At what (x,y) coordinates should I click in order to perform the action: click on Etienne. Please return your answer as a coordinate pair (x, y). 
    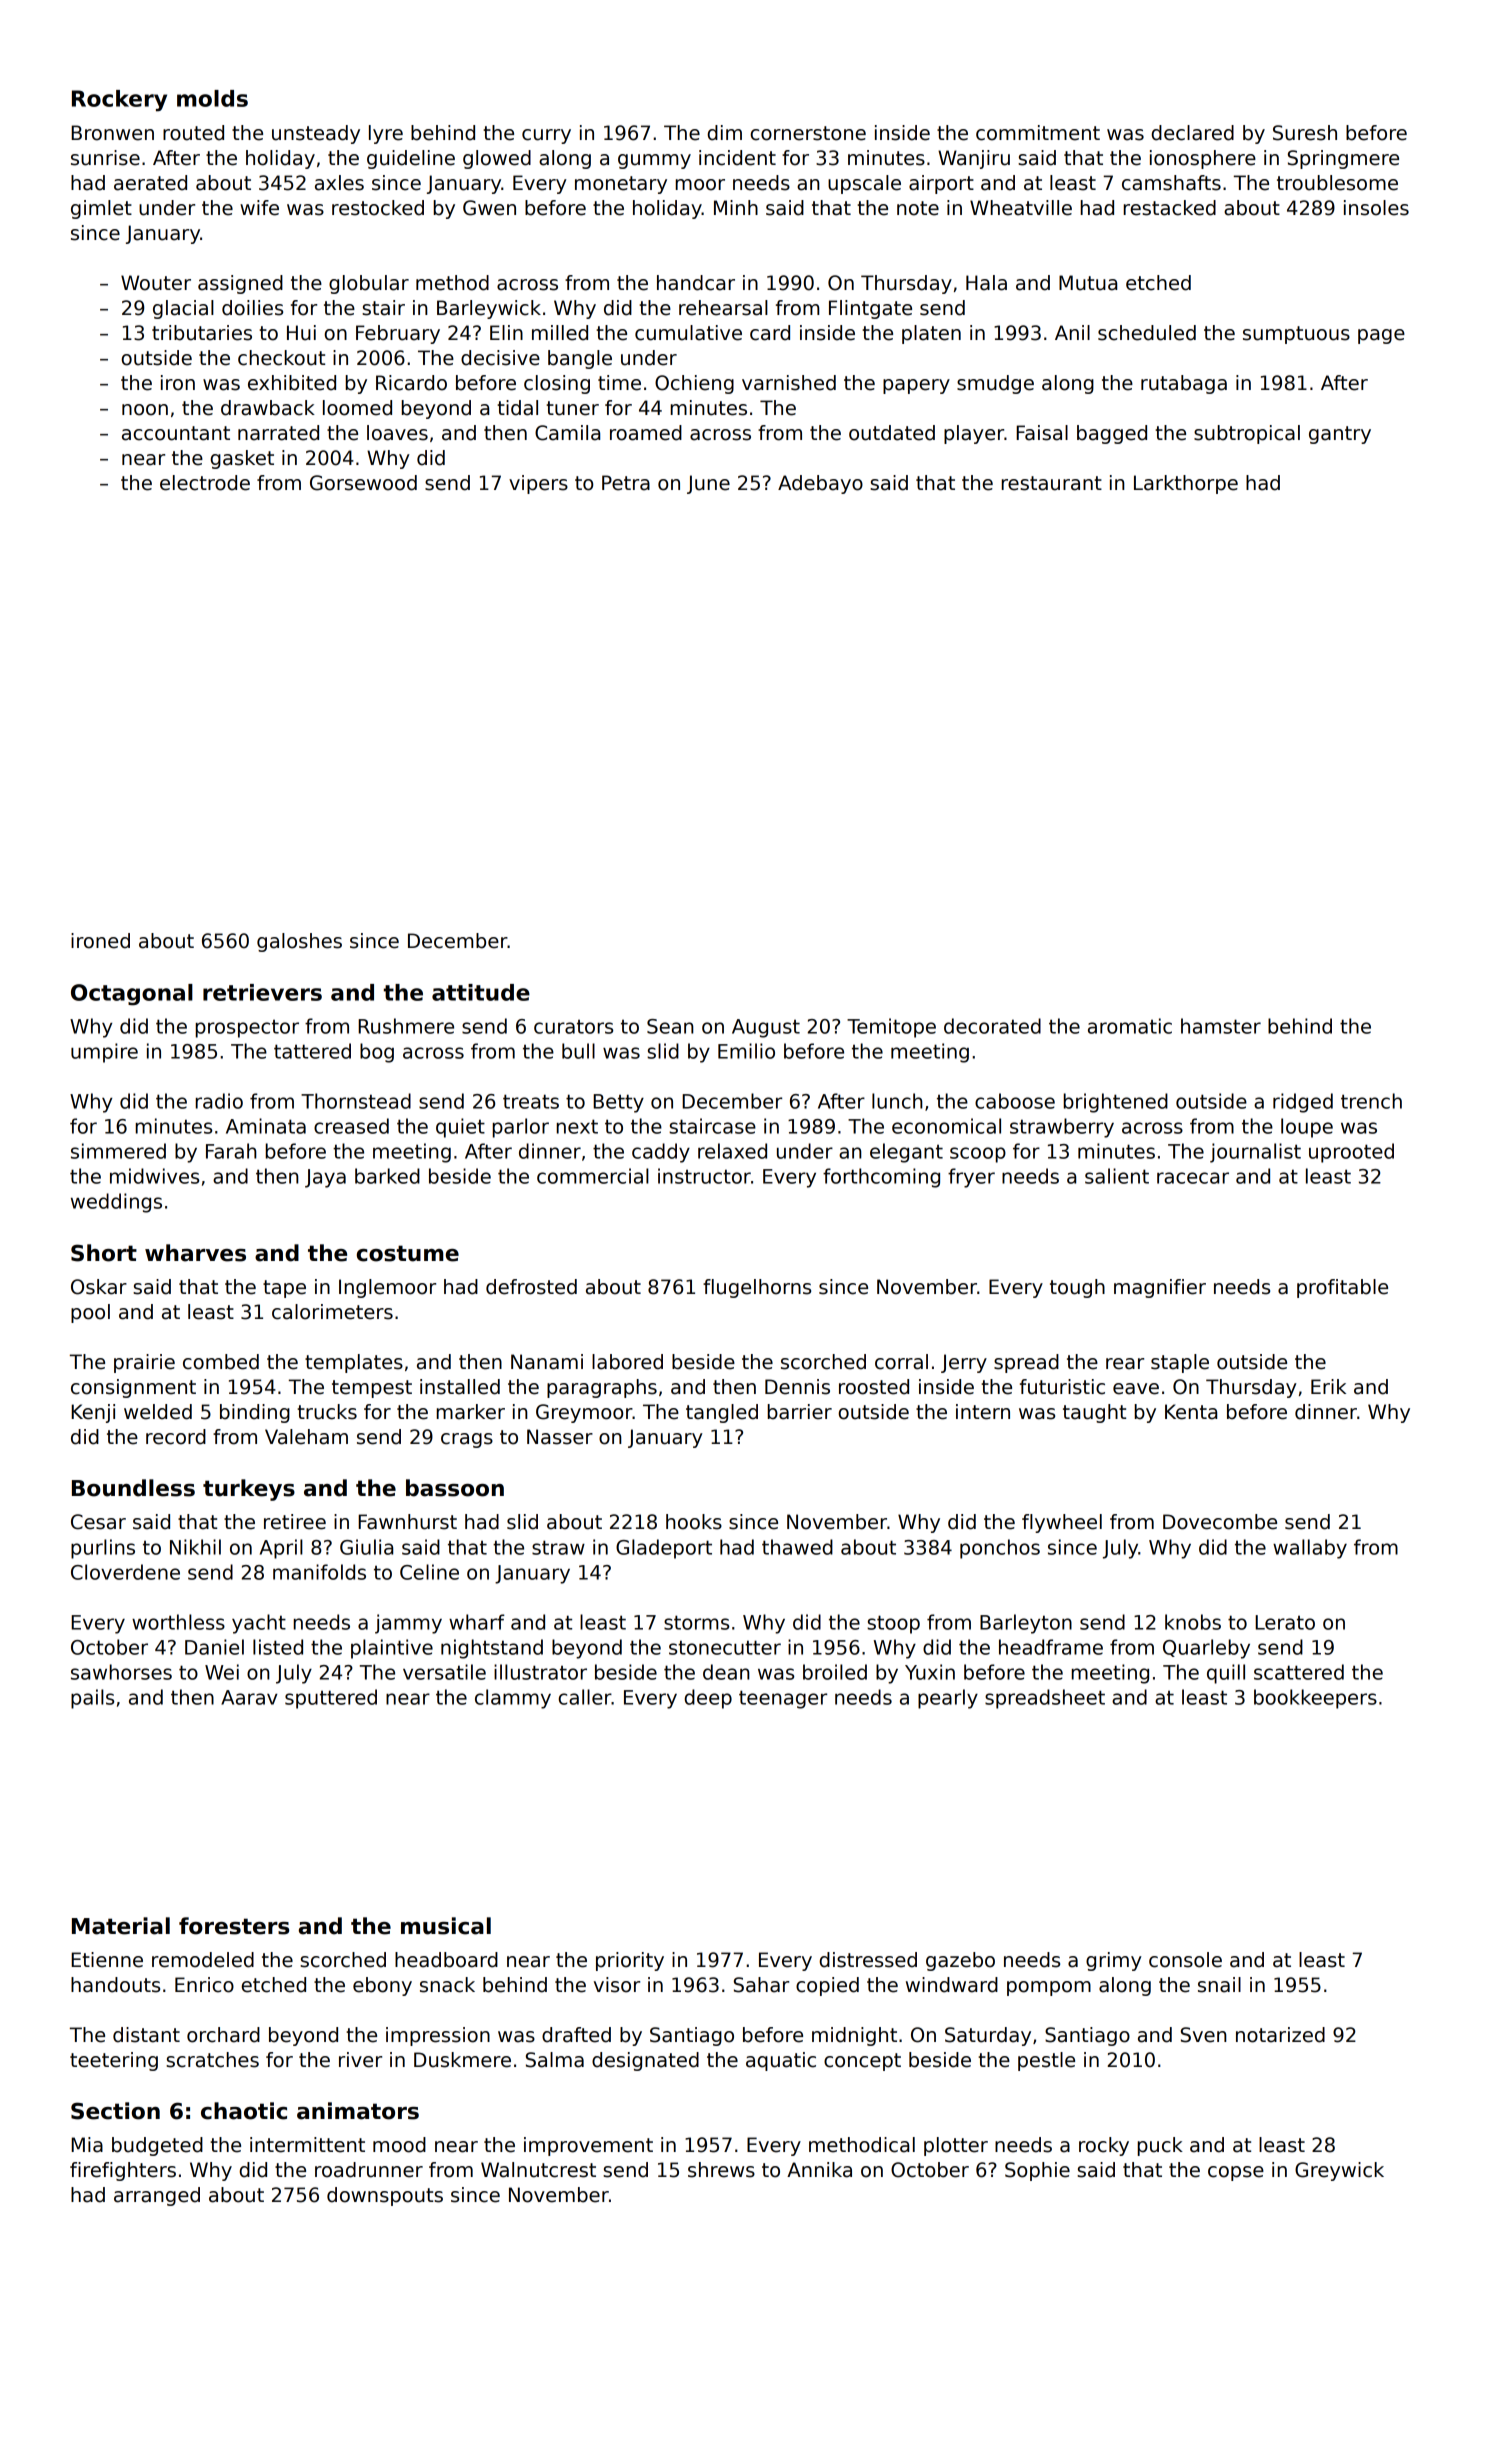
    Looking at the image, I should click on (107, 1960).
